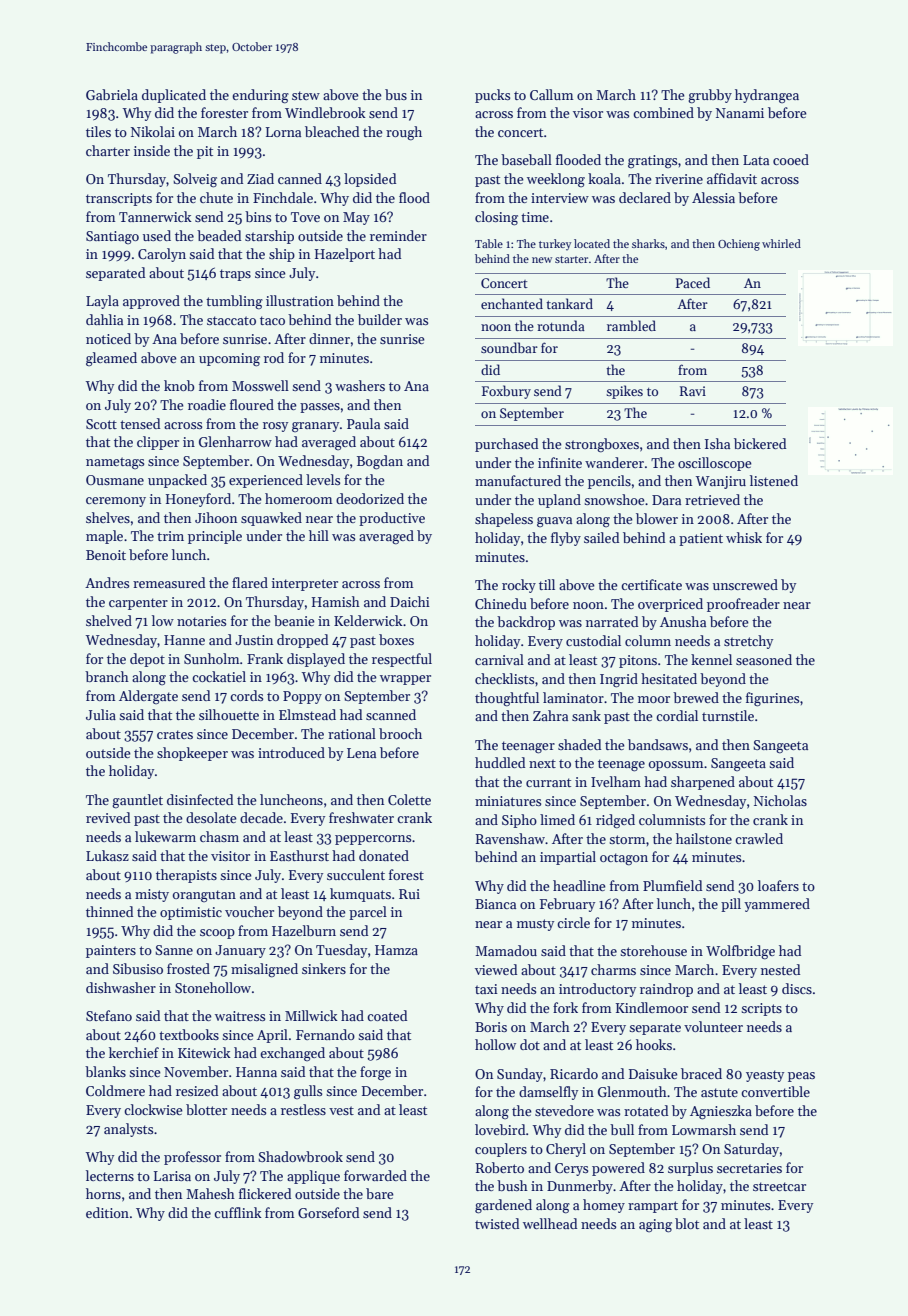  What do you see at coordinates (110, 1175) in the screenshot?
I see `lecterns` at bounding box center [110, 1175].
